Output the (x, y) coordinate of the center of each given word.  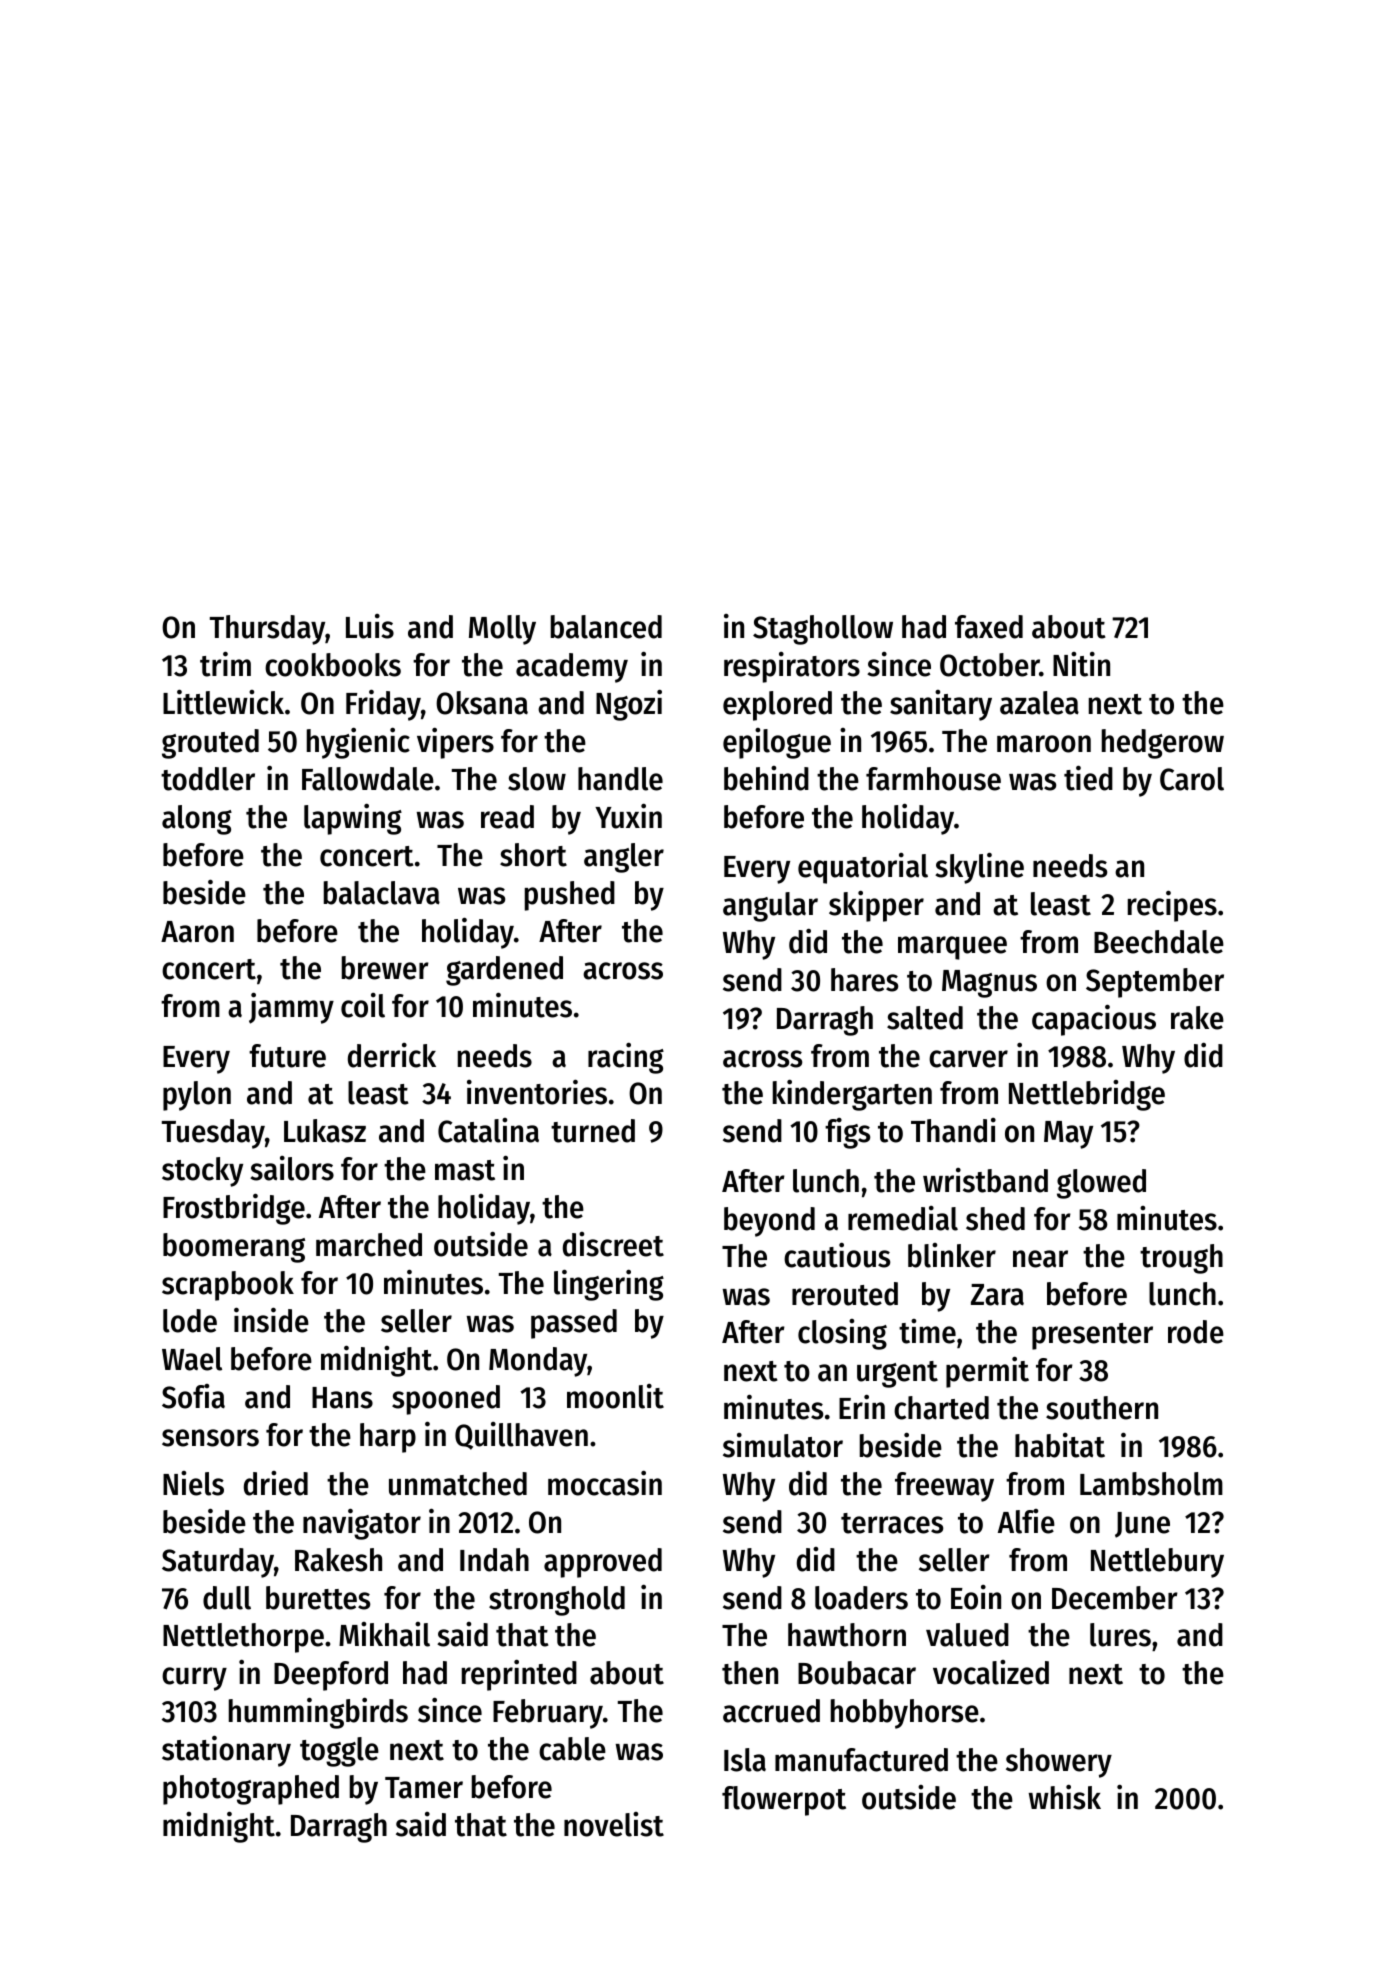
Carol (1192, 779)
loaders (861, 1598)
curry (194, 1679)
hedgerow (1163, 744)
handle (620, 779)
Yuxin (628, 816)
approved (603, 1563)
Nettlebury (1157, 1563)
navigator (362, 1524)
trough (1181, 1259)
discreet (613, 1244)
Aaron (197, 932)
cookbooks (333, 665)
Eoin (976, 1597)
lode (190, 1321)
